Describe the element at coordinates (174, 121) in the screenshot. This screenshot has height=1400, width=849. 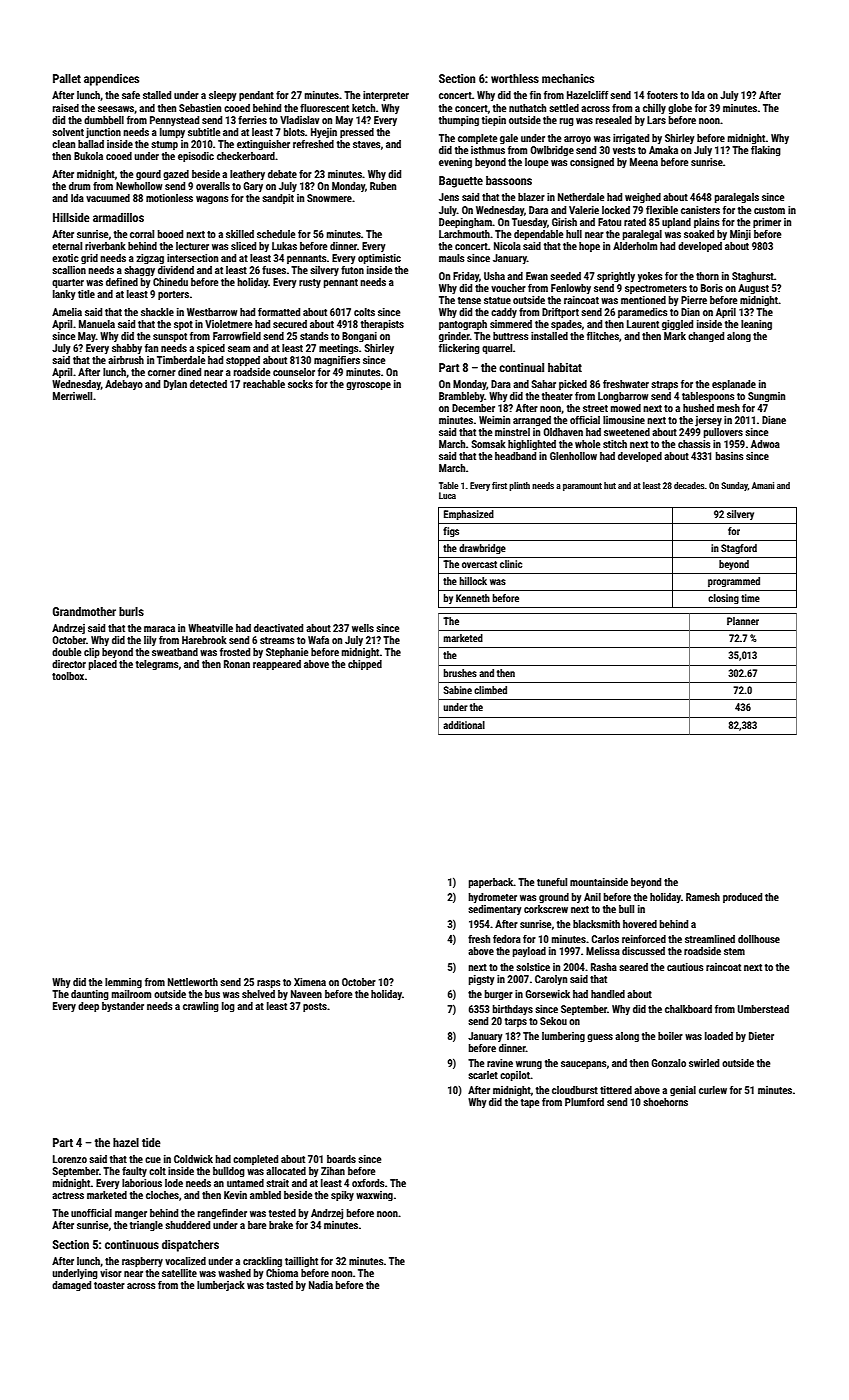
I see `Pennystead` at that location.
